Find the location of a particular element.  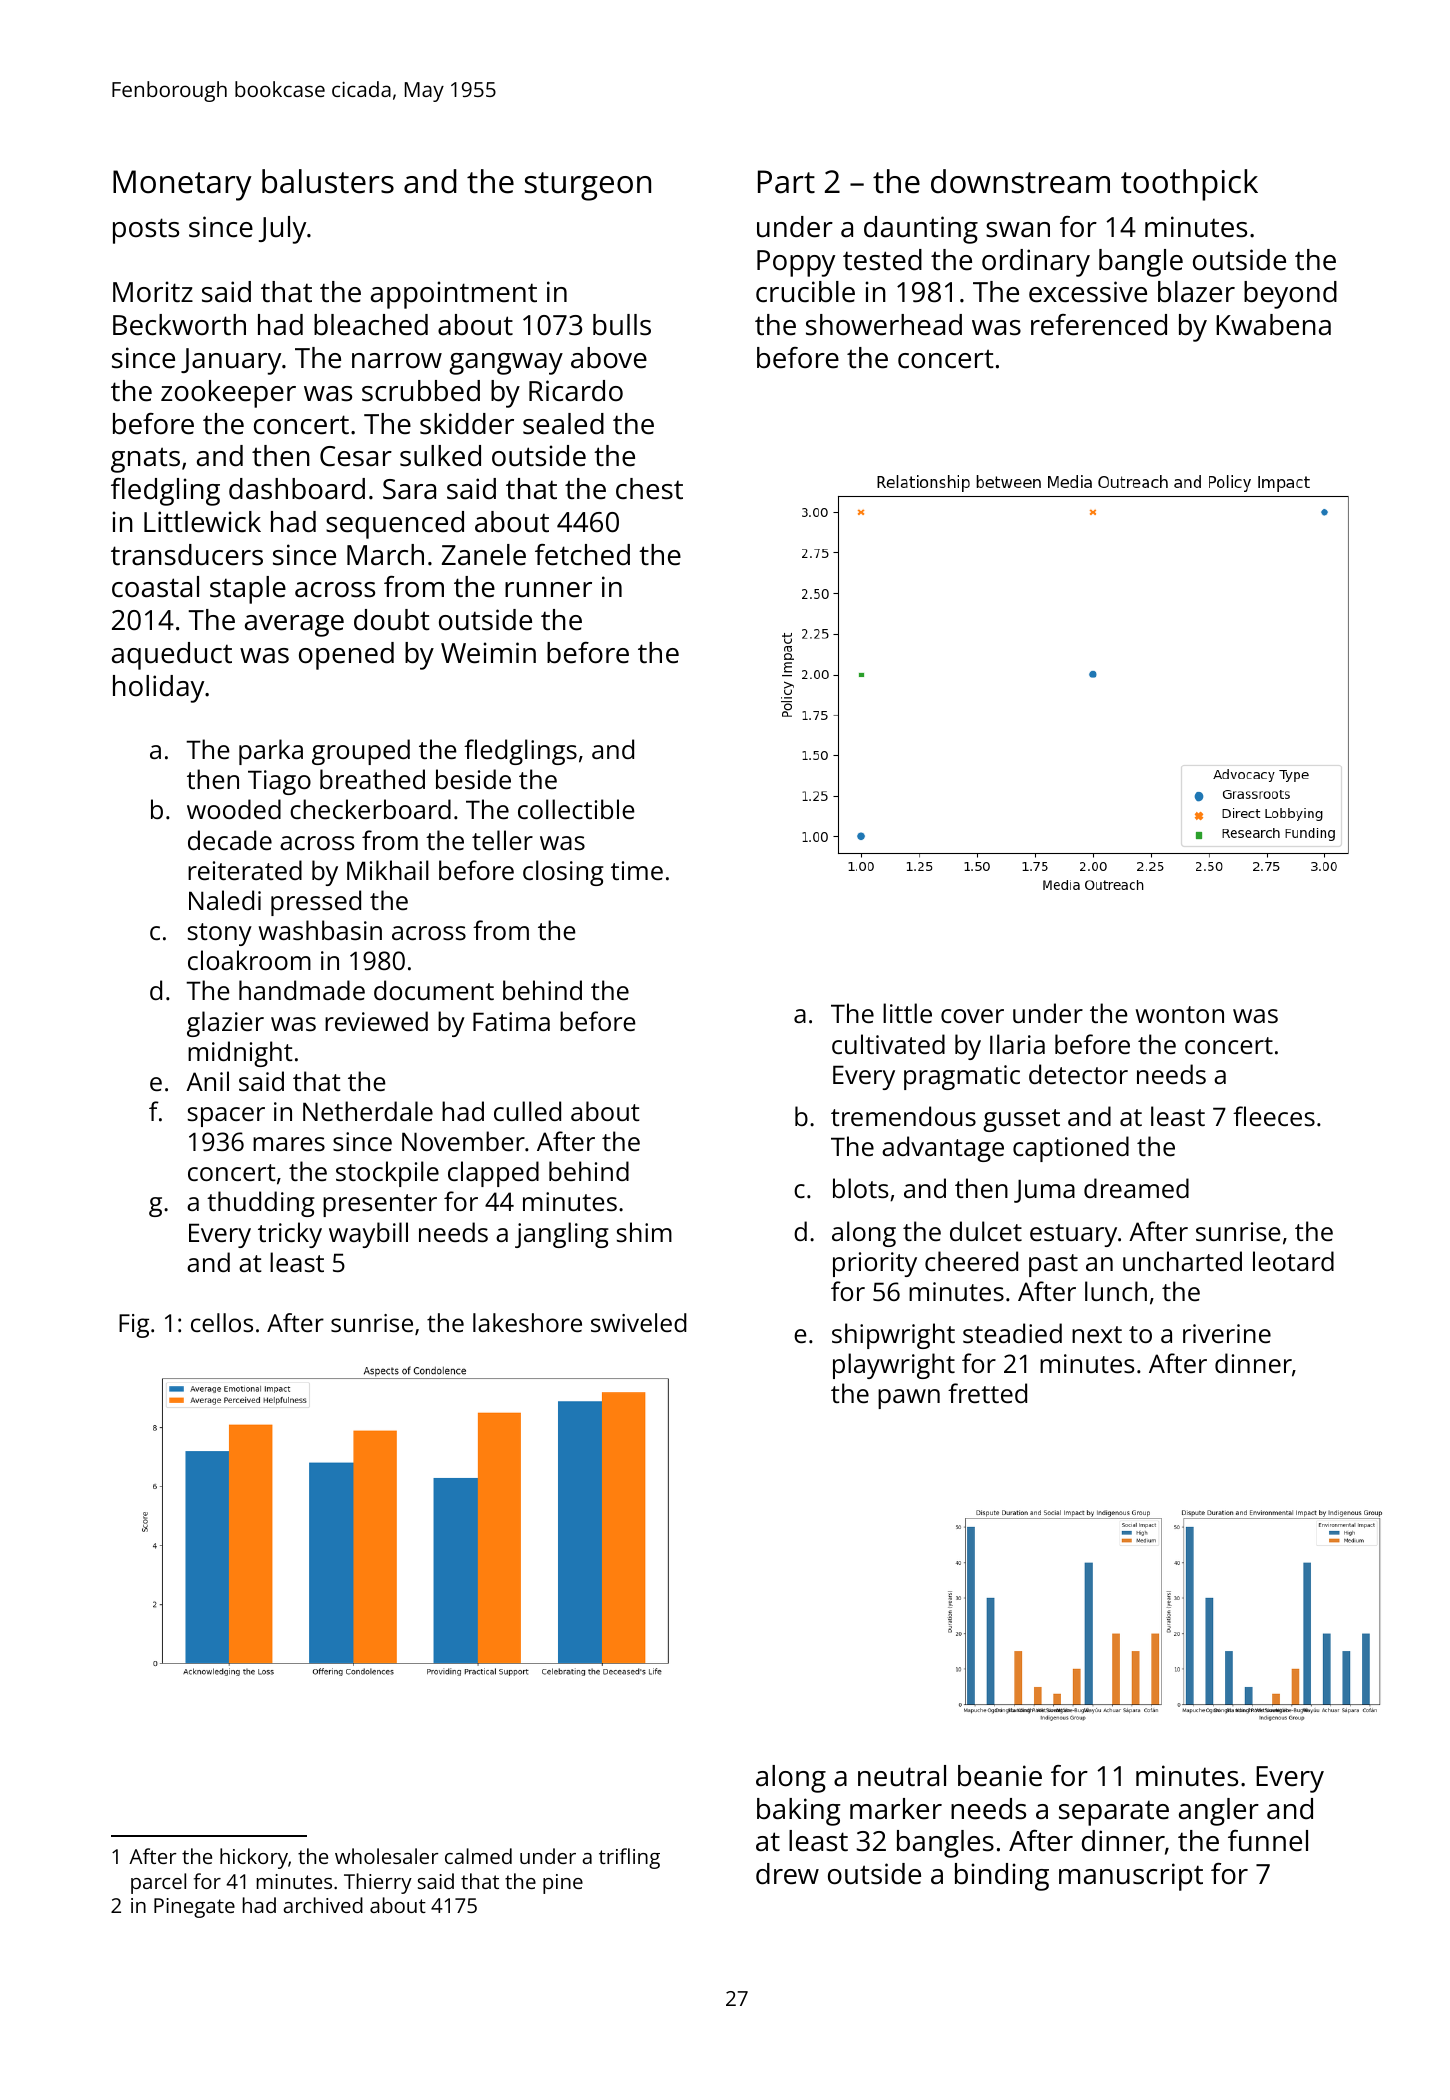

neutral is located at coordinates (902, 1776).
